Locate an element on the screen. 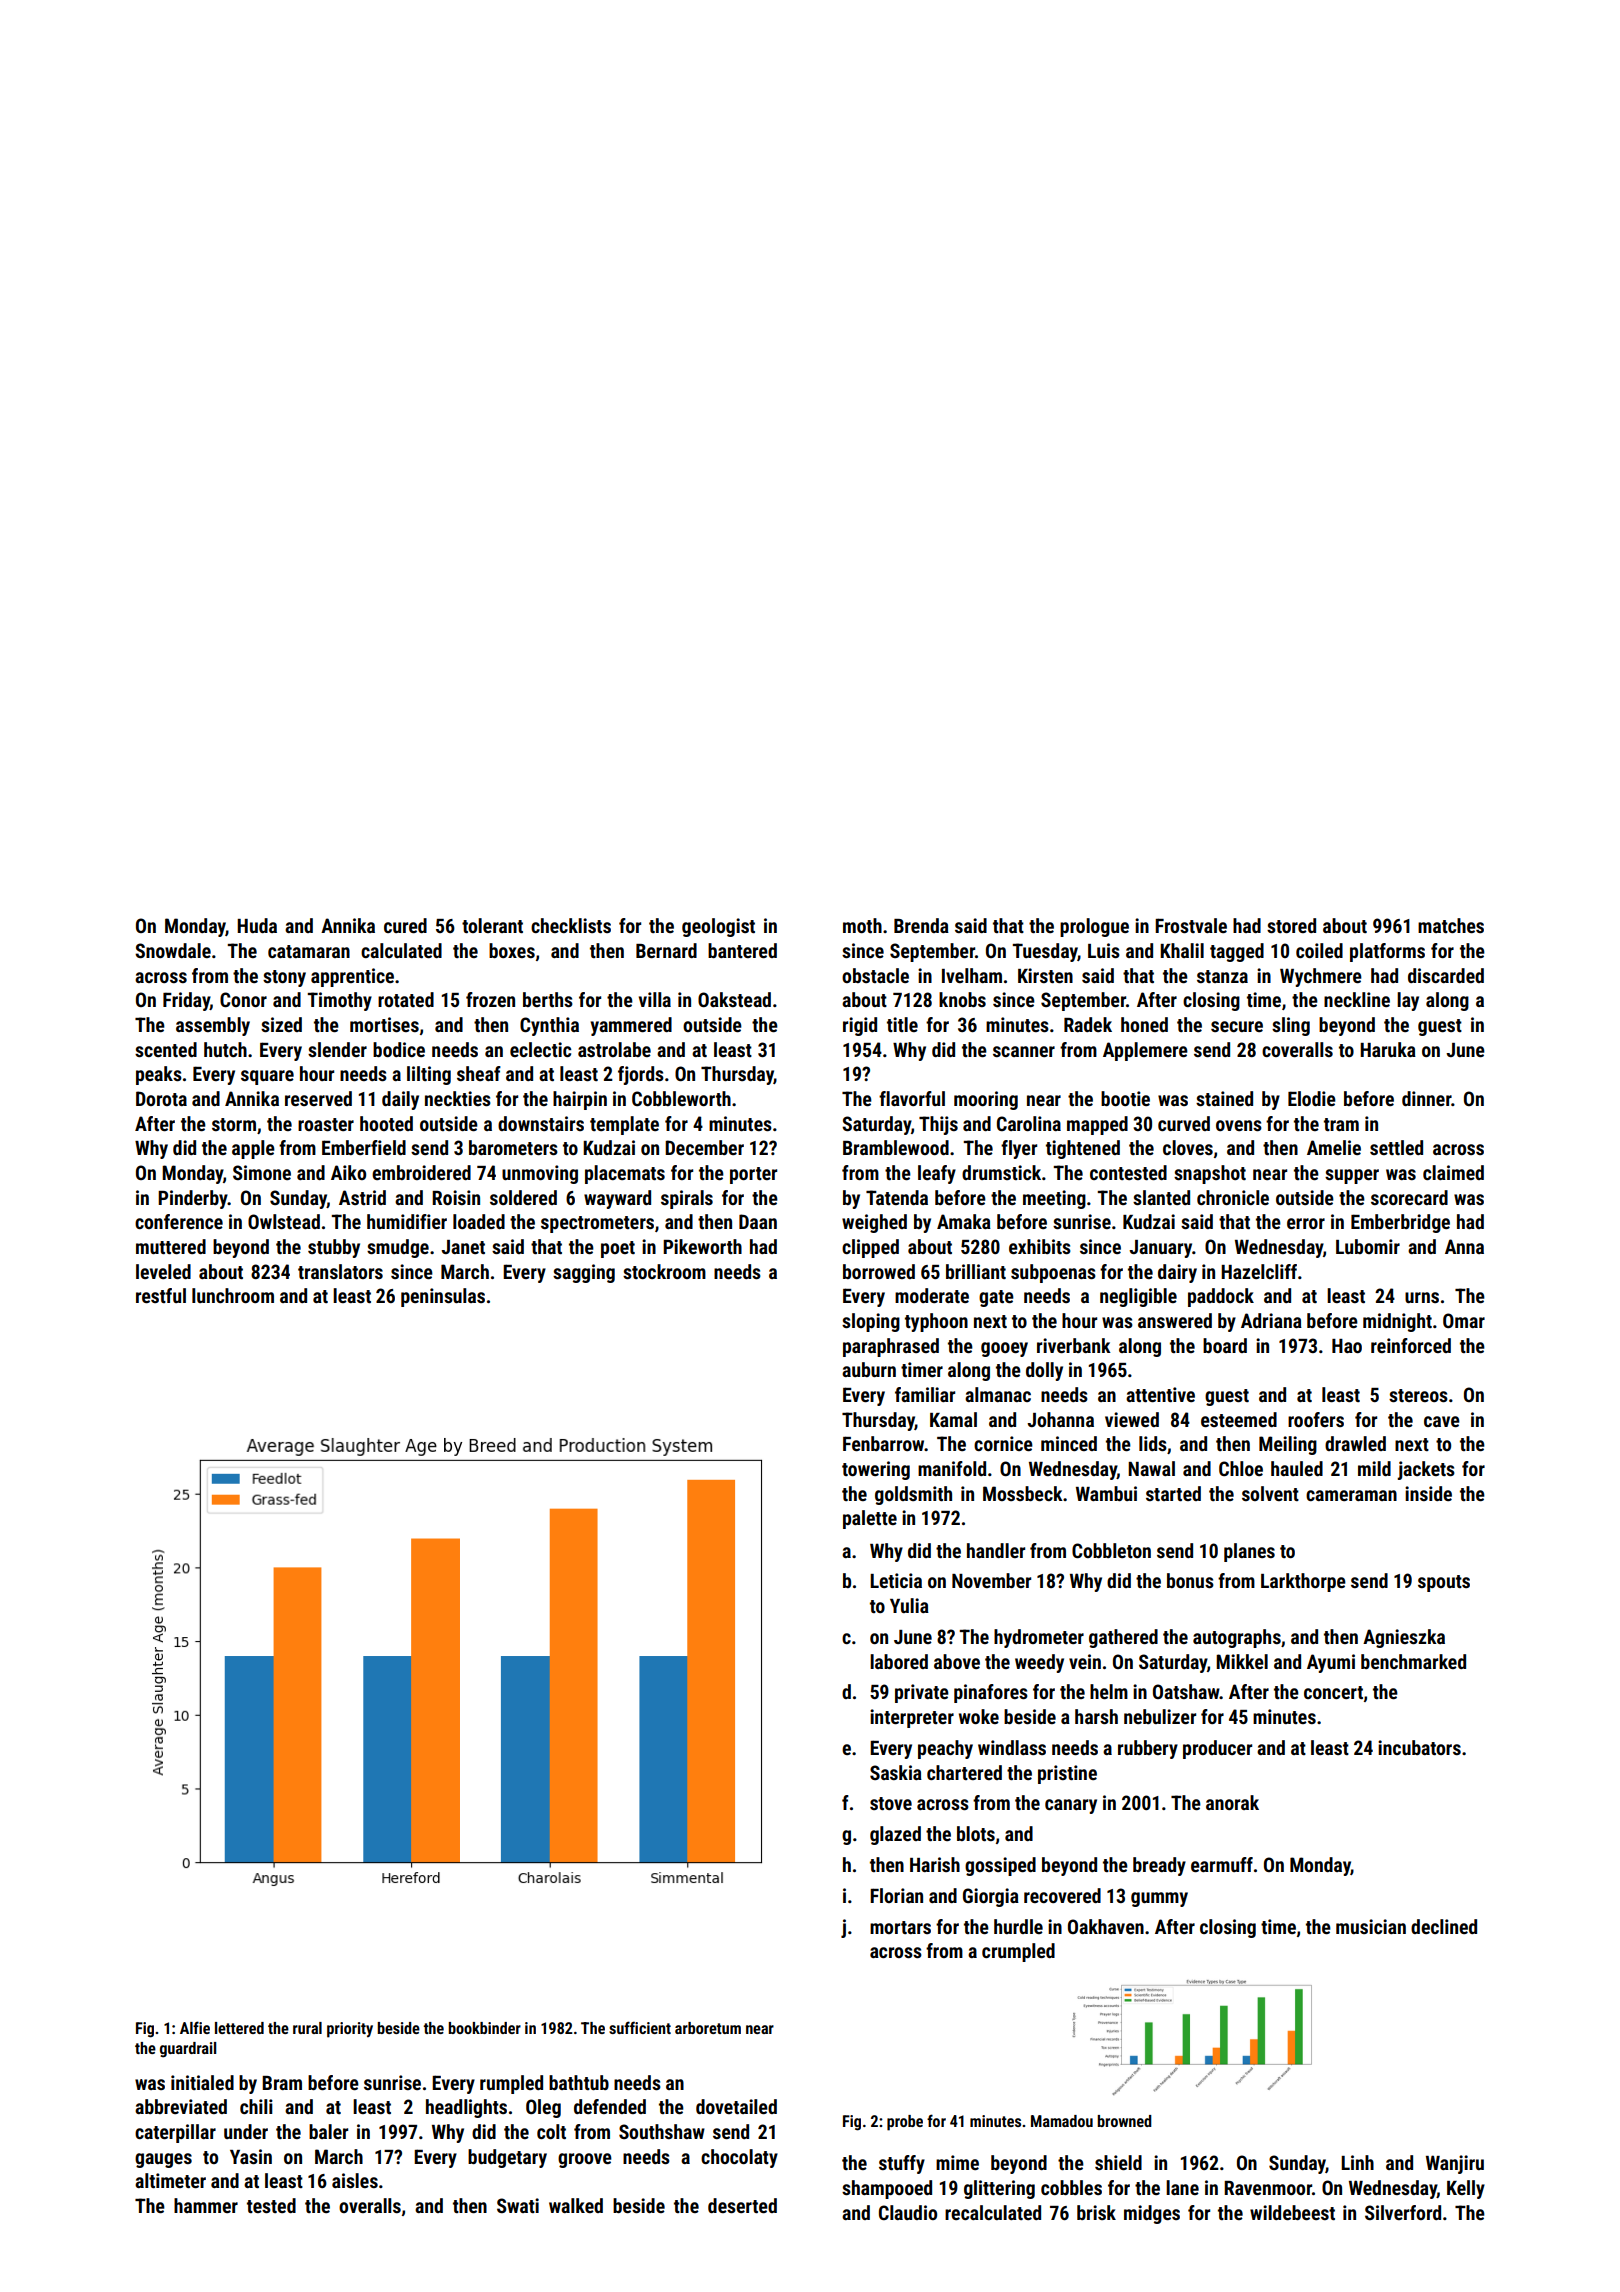  walked is located at coordinates (576, 2205).
